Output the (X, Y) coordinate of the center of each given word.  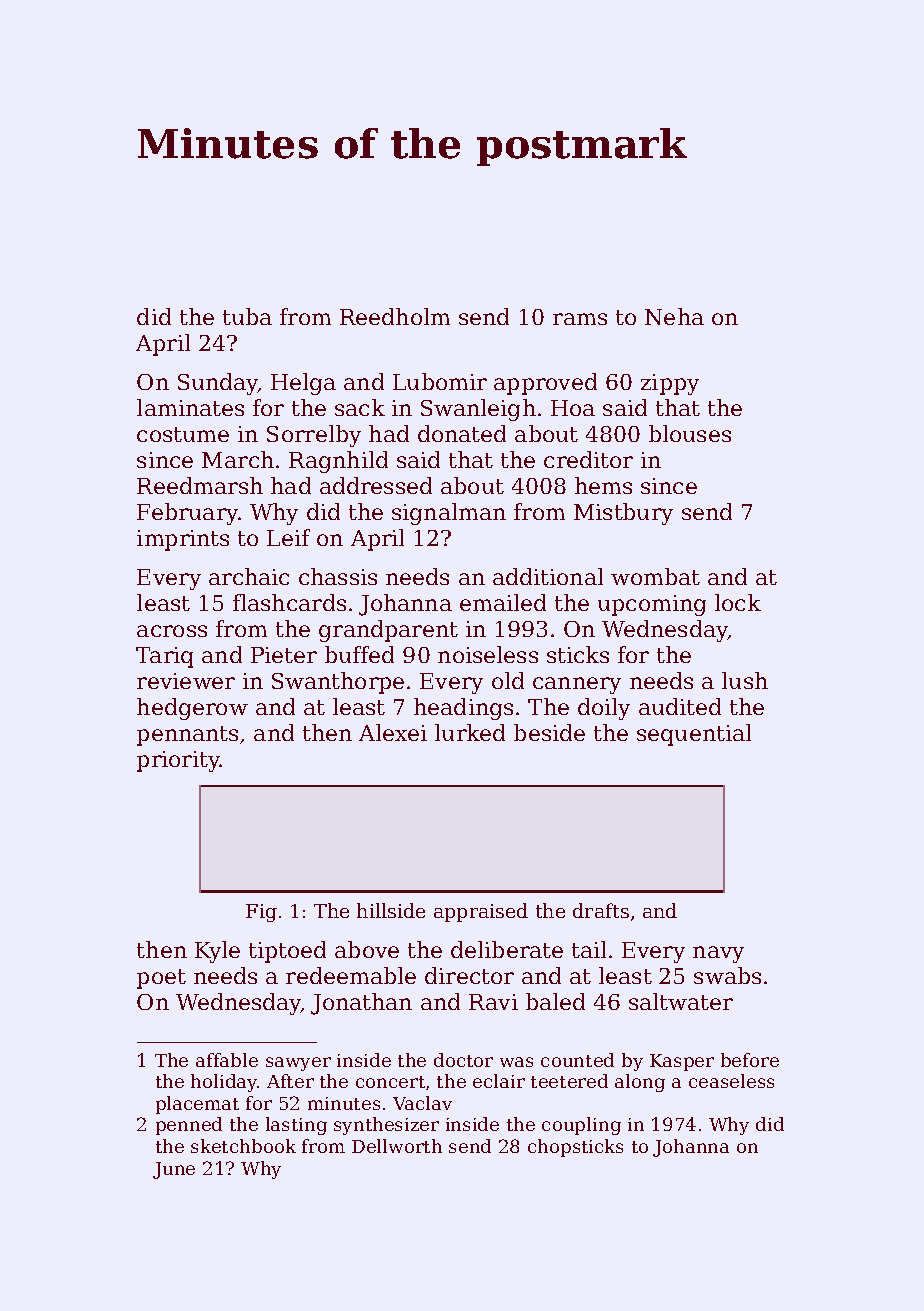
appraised (481, 912)
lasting (296, 1126)
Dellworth (397, 1146)
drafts (601, 910)
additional (548, 576)
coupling (581, 1126)
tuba (247, 316)
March (238, 459)
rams (580, 319)
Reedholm (395, 316)
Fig (261, 913)
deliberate (507, 949)
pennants (187, 736)
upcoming (652, 605)
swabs (727, 975)
